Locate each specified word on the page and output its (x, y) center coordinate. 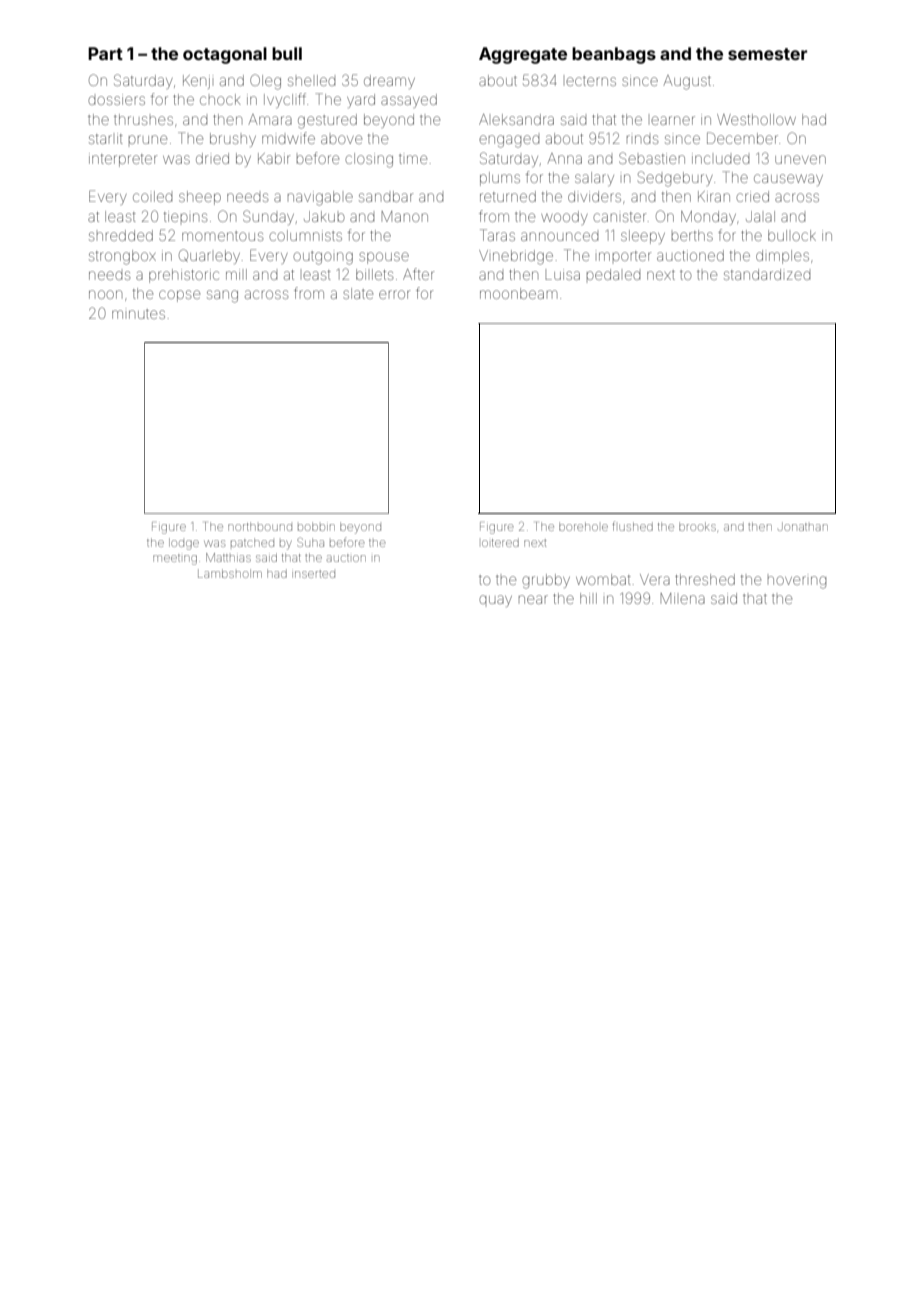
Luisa (562, 274)
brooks (697, 526)
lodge (184, 544)
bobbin (316, 527)
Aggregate (523, 55)
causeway (788, 180)
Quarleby (209, 256)
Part (105, 53)
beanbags (614, 55)
